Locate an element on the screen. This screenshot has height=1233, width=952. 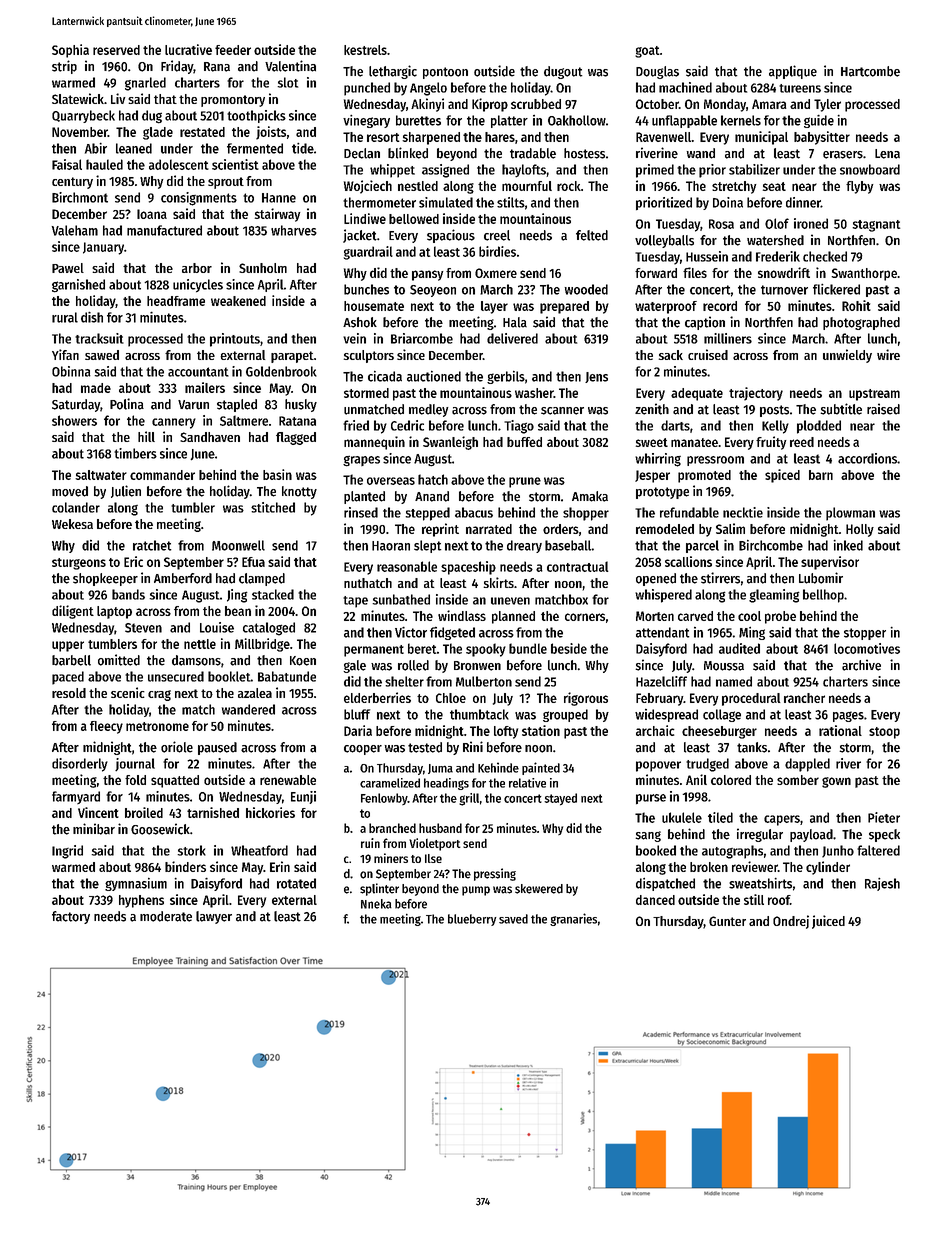
spaceship is located at coordinates (468, 568).
